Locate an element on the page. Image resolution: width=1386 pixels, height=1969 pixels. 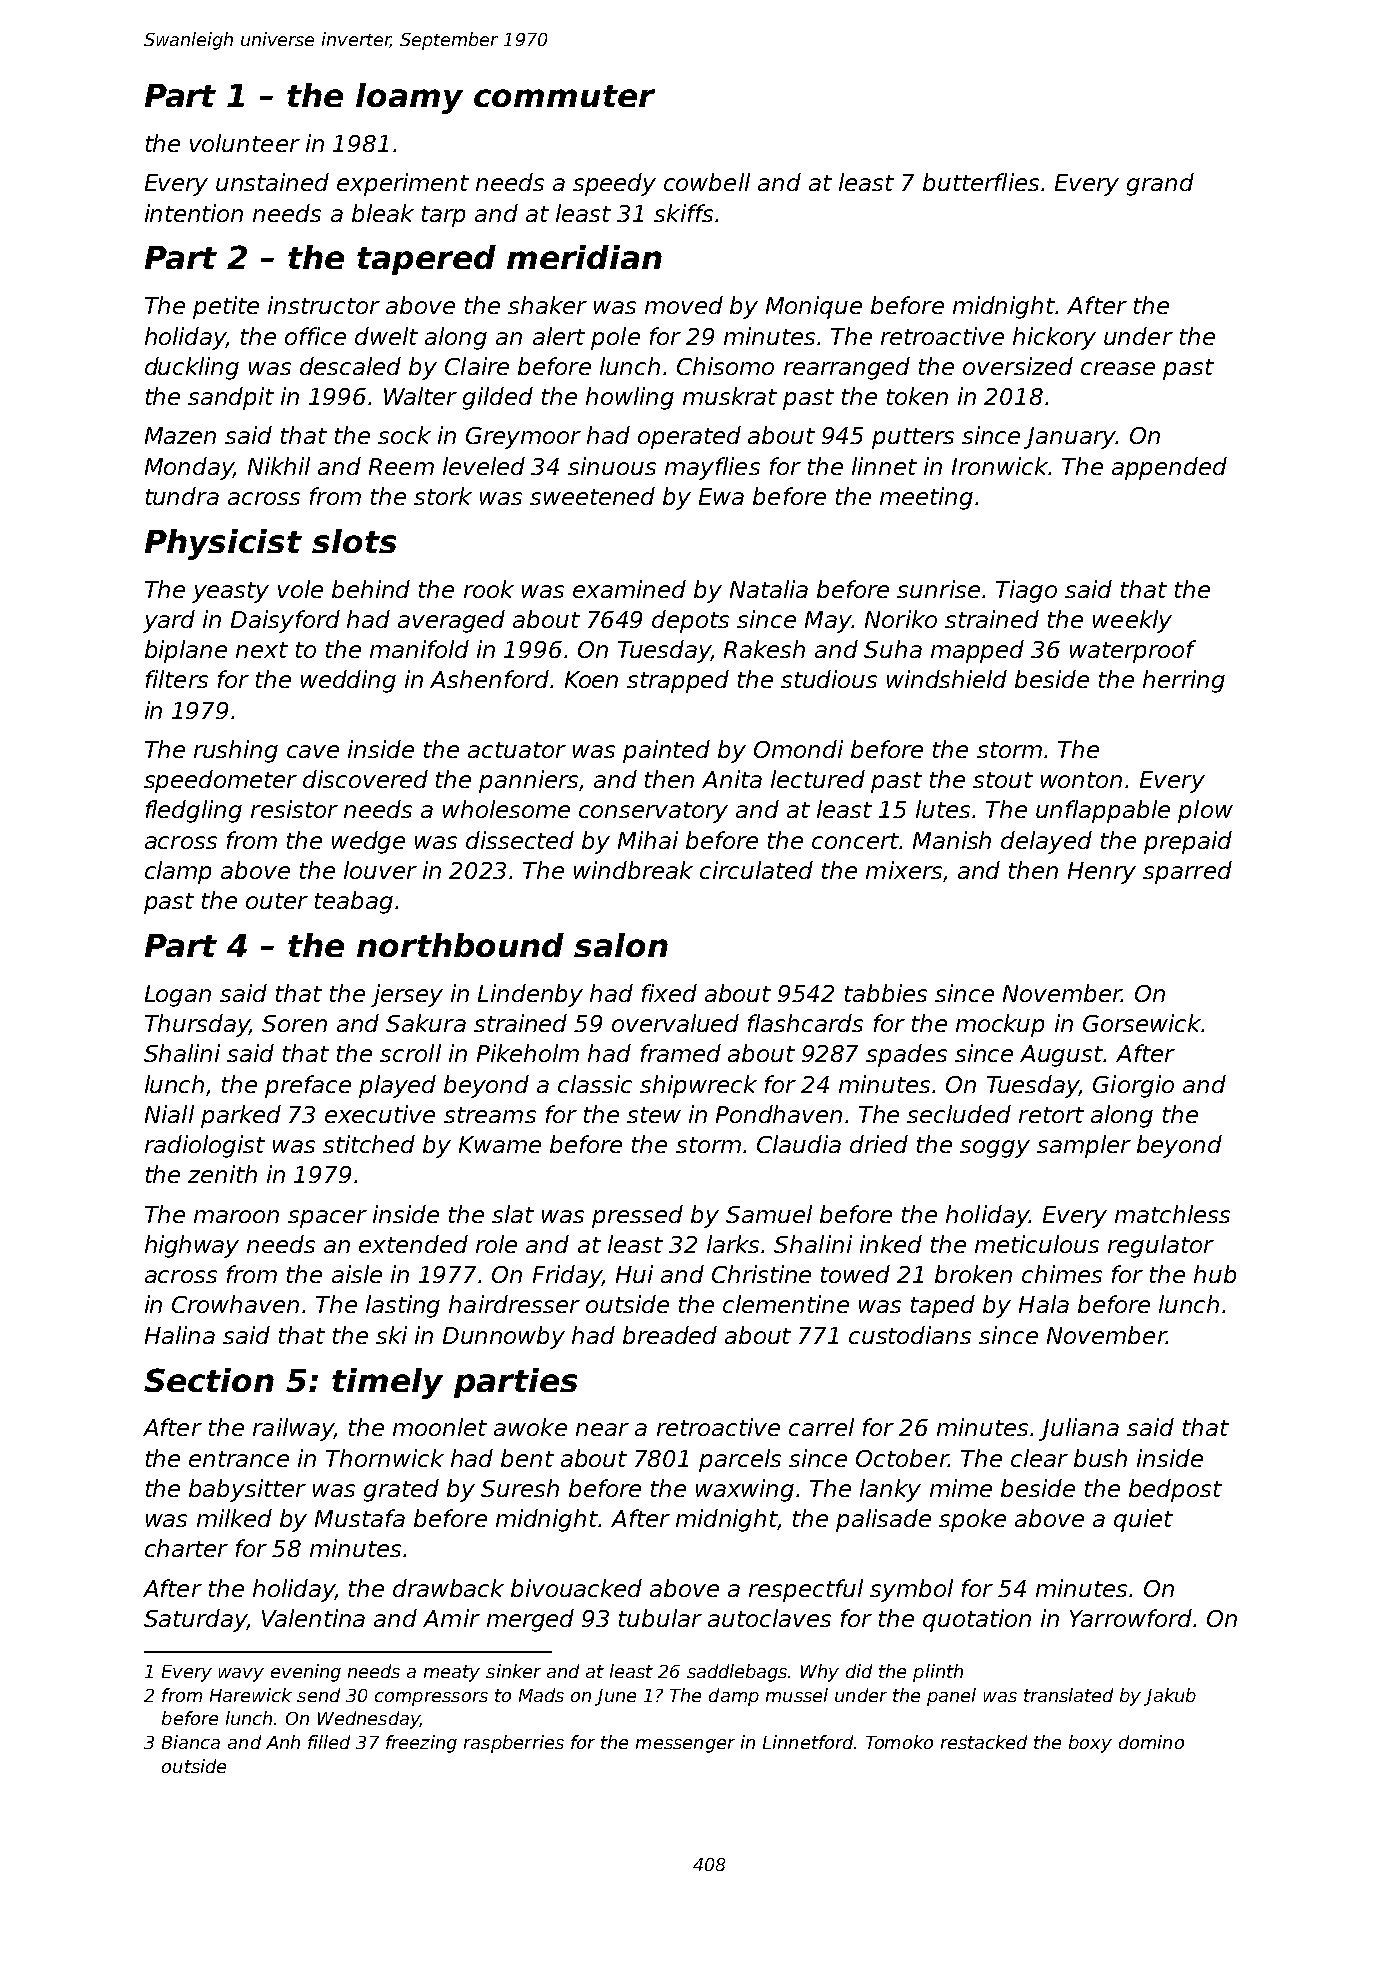
fledgling is located at coordinates (194, 811).
